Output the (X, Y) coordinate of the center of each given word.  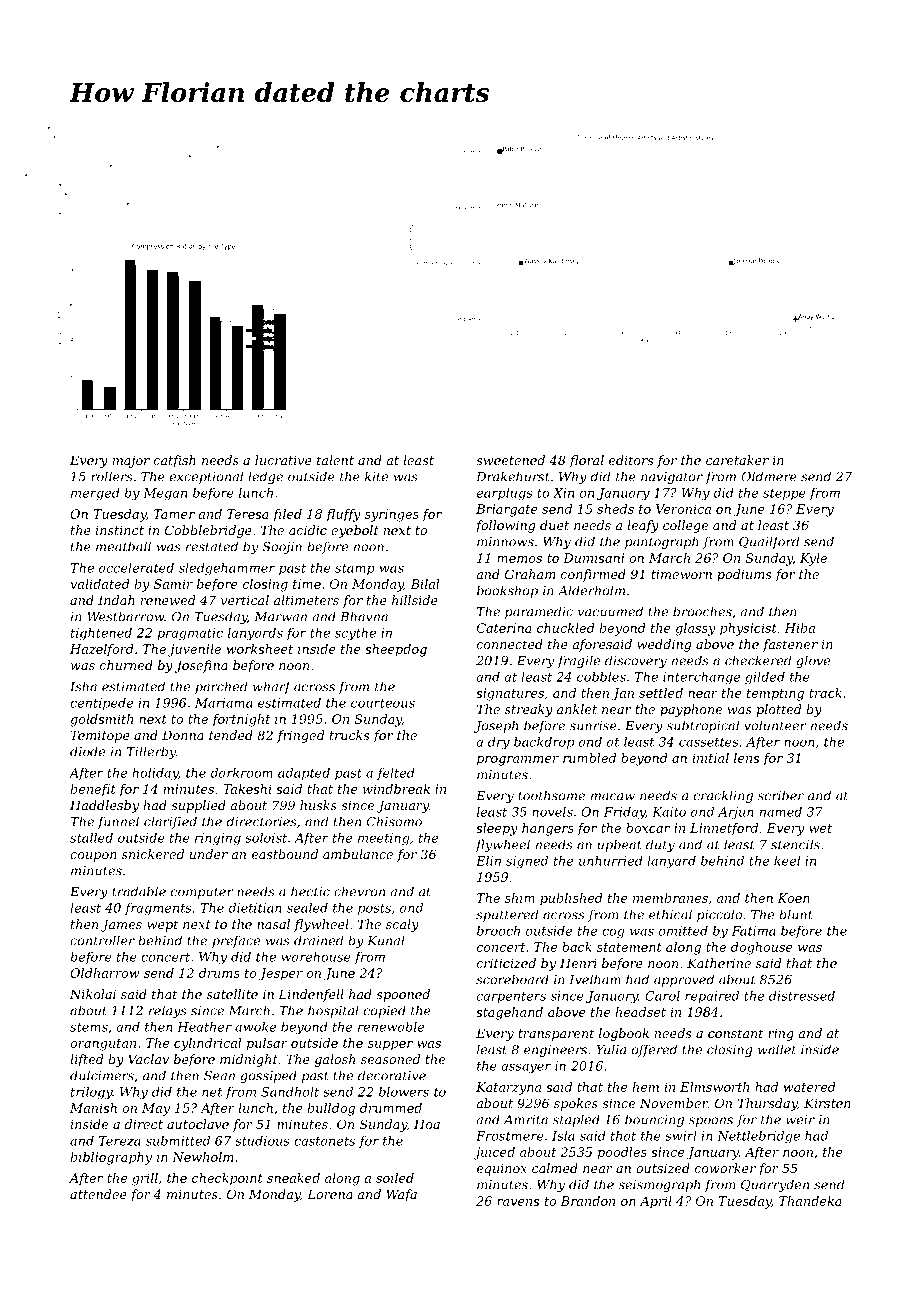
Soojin (282, 548)
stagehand (509, 1013)
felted (396, 774)
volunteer (775, 725)
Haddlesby (104, 806)
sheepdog (396, 650)
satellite (232, 994)
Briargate (507, 510)
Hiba (799, 628)
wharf (272, 687)
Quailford (769, 542)
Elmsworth (714, 1087)
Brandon (587, 1201)
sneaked (293, 1178)
